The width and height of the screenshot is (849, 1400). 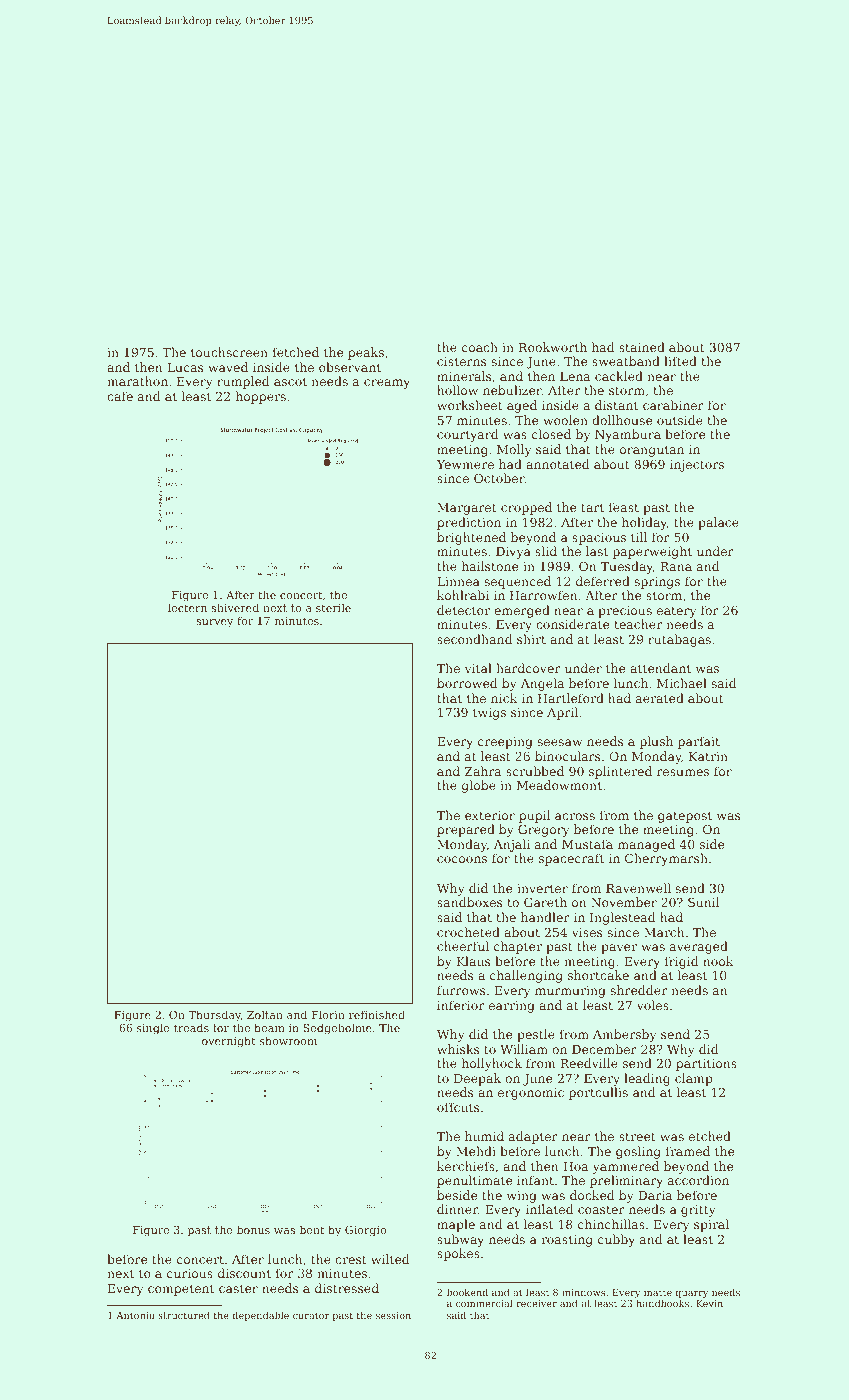 What do you see at coordinates (642, 347) in the screenshot?
I see `stained` at bounding box center [642, 347].
